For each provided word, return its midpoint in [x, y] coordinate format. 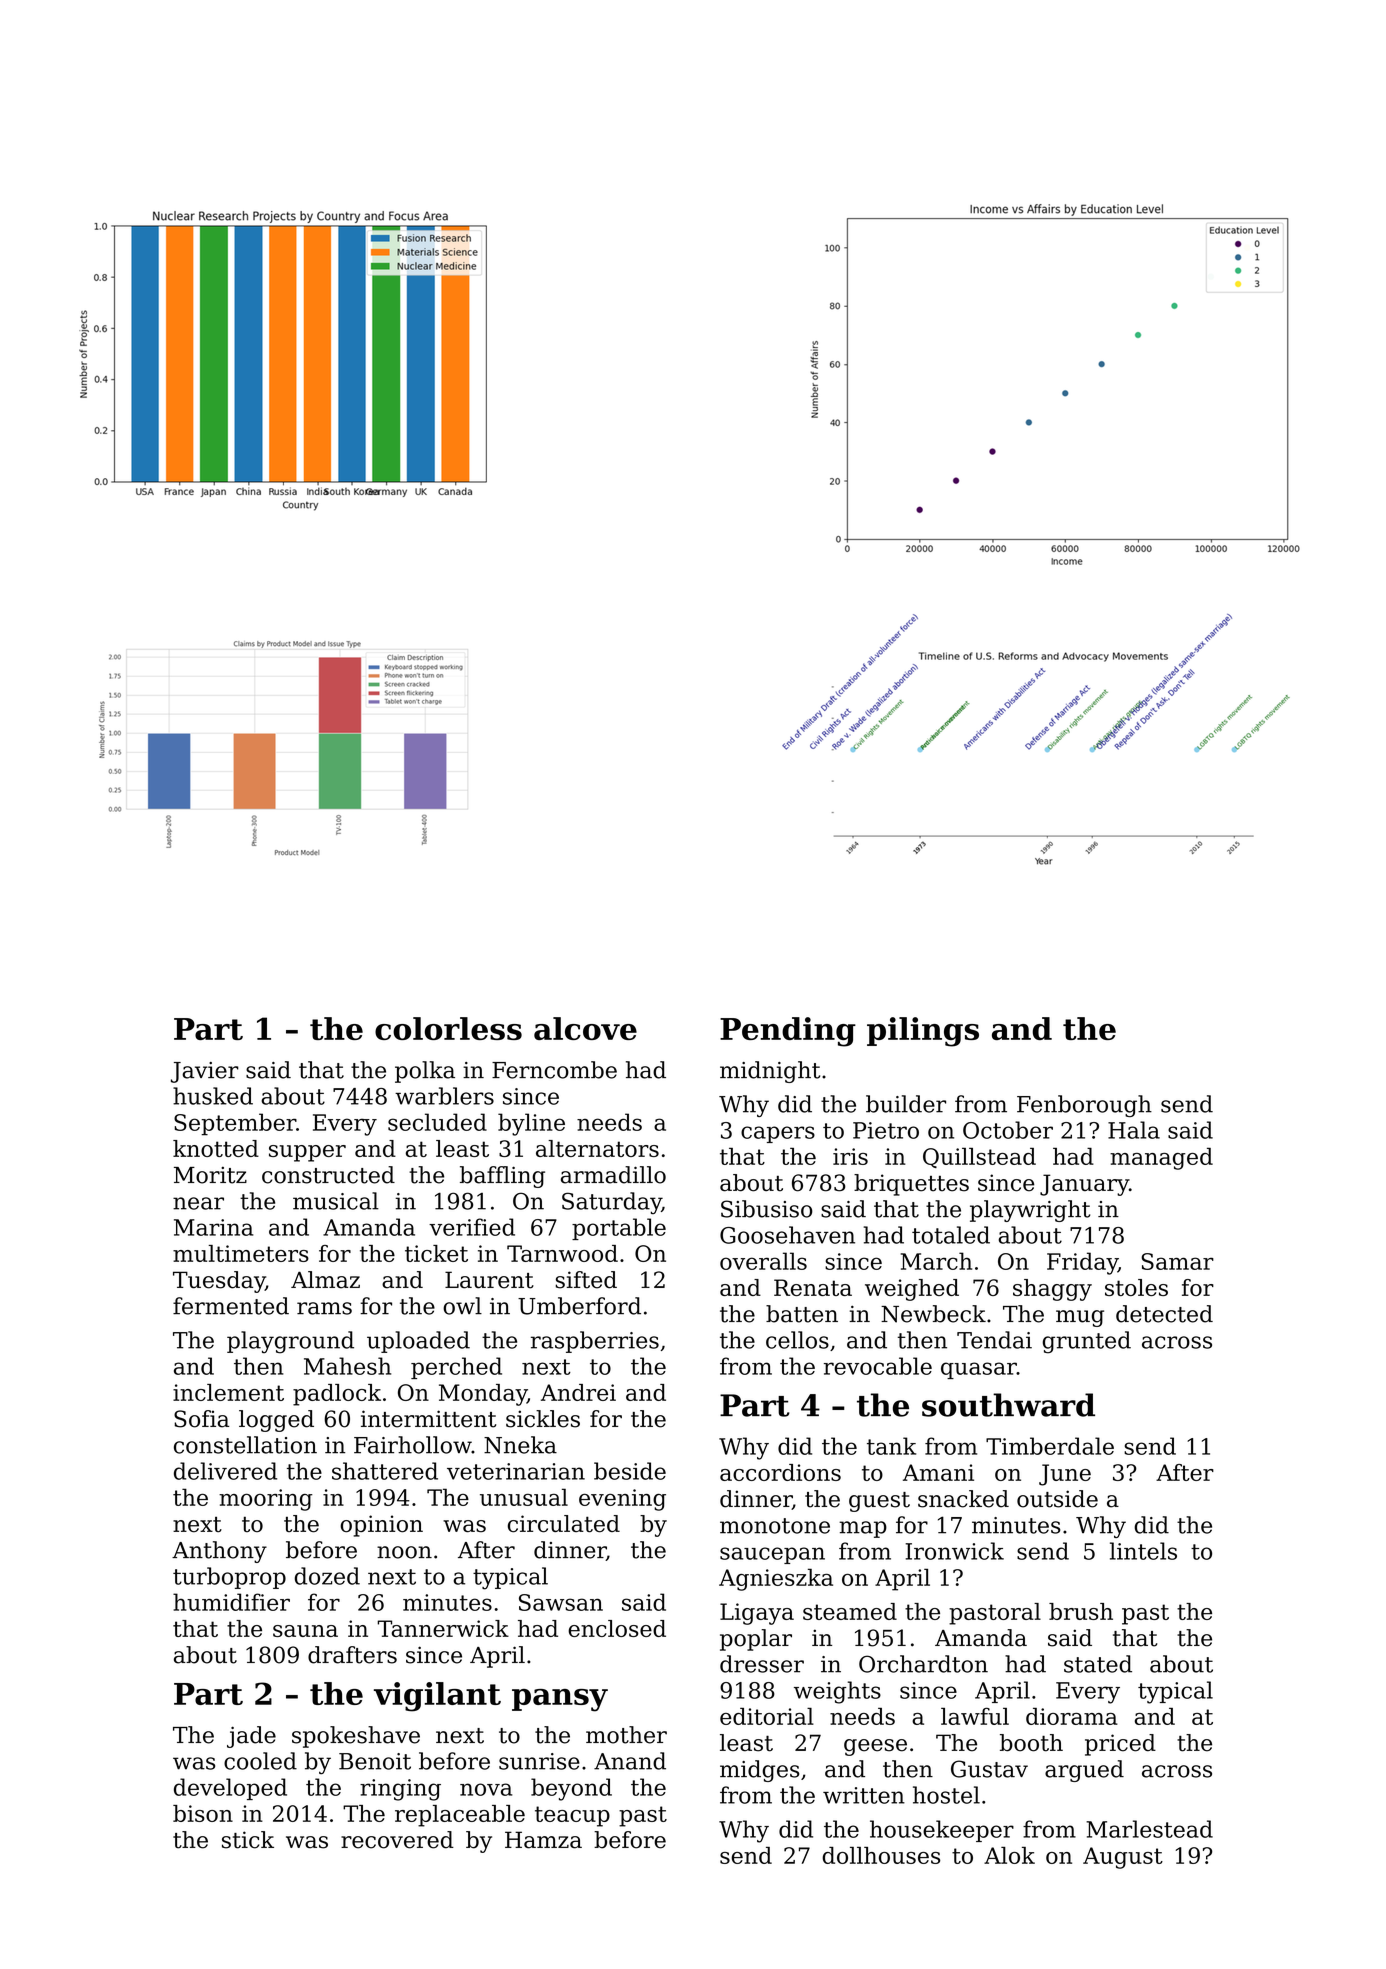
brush [1081, 1611]
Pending [788, 1032]
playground [290, 1342]
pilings [923, 1032]
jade [251, 1737]
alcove [585, 1028]
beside [630, 1471]
